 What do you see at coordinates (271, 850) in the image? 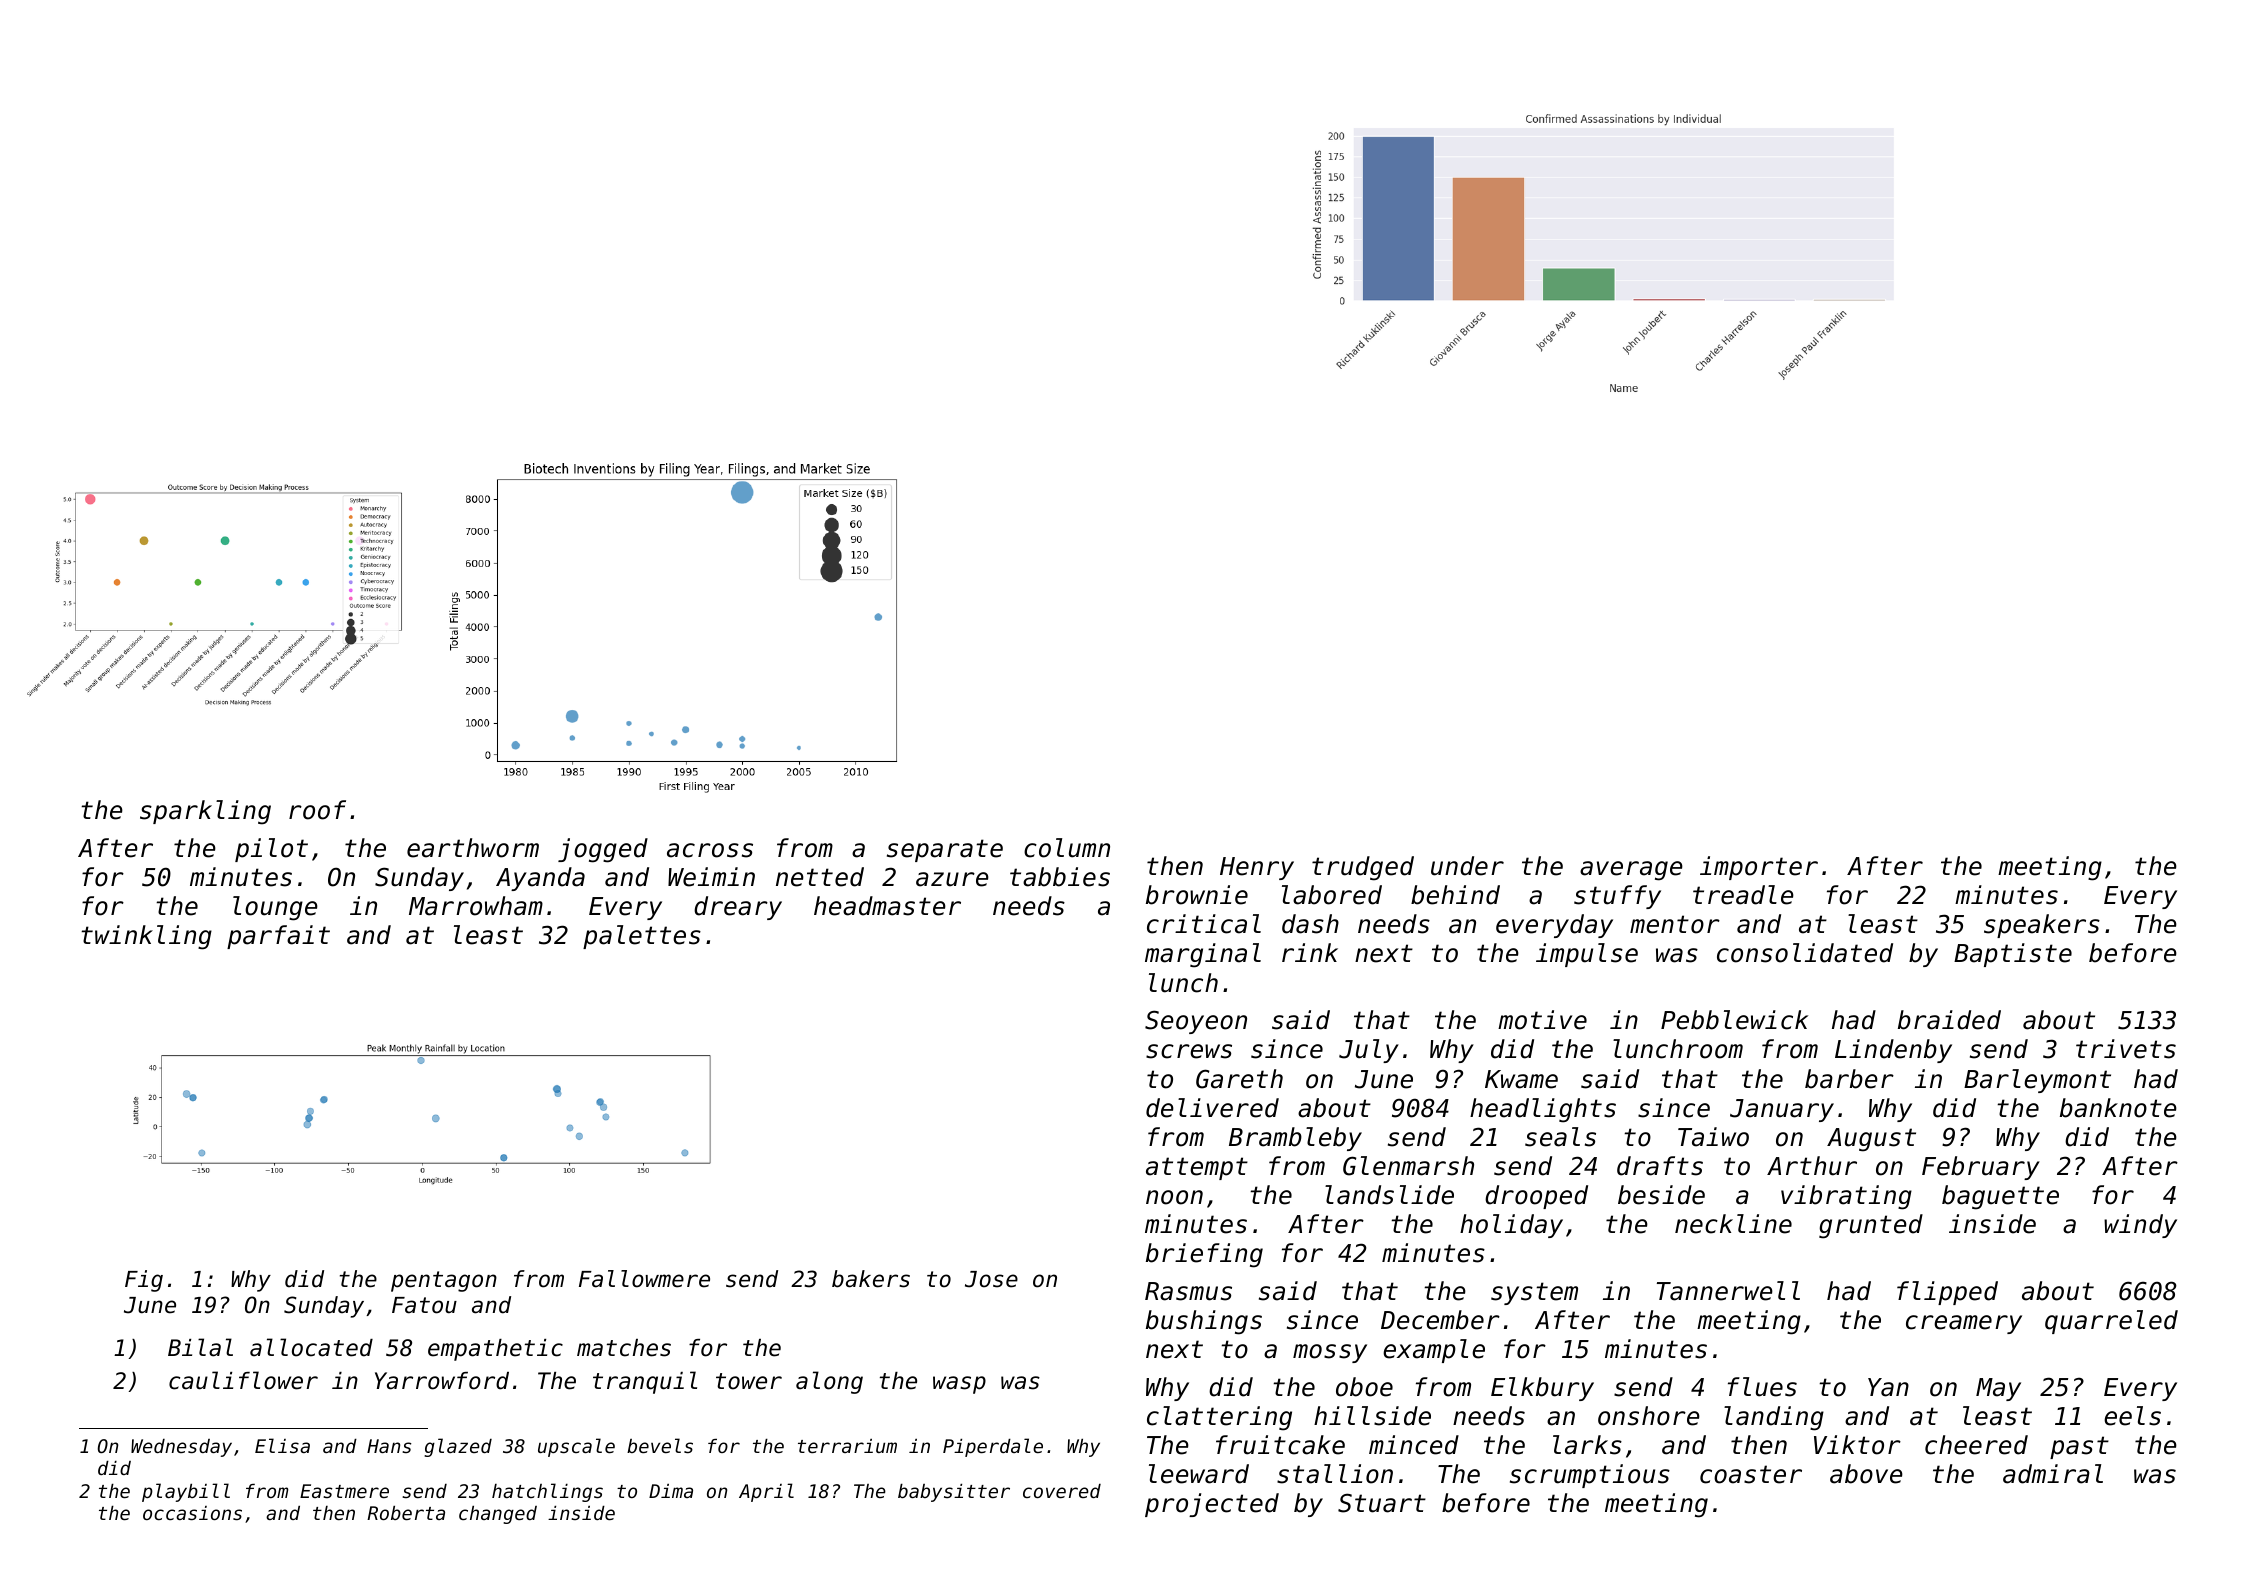
I see `pilot` at bounding box center [271, 850].
